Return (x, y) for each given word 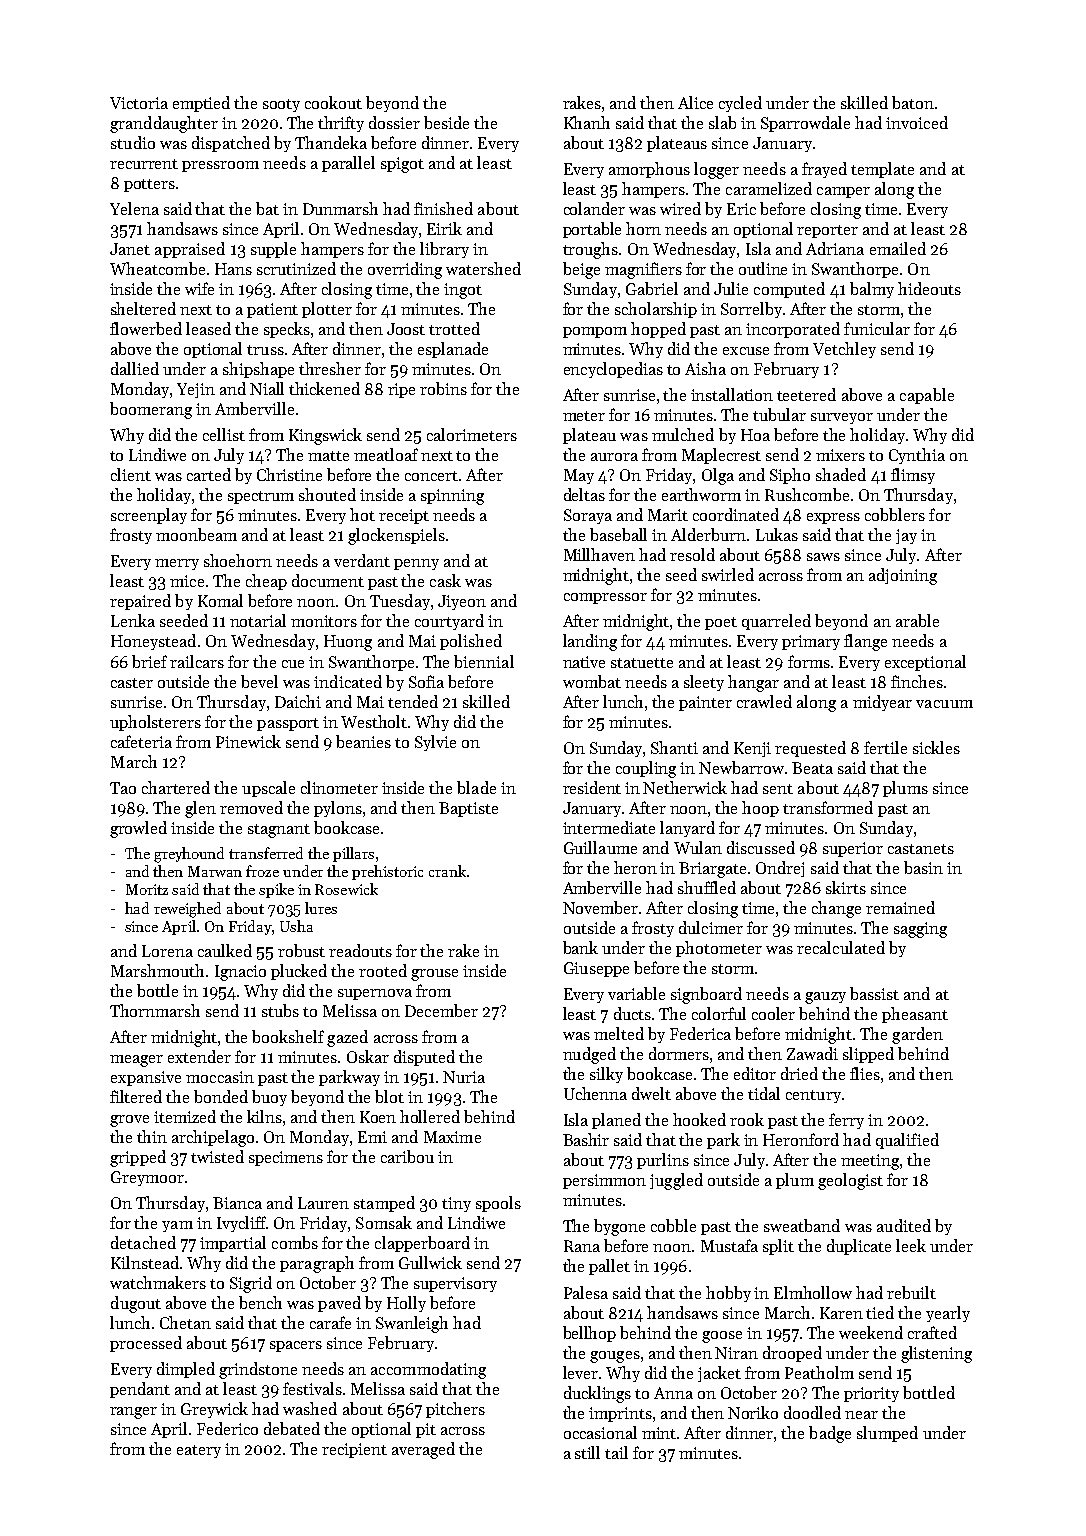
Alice (695, 102)
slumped (887, 1434)
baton (913, 102)
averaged (423, 1450)
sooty (281, 105)
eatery (199, 1451)
